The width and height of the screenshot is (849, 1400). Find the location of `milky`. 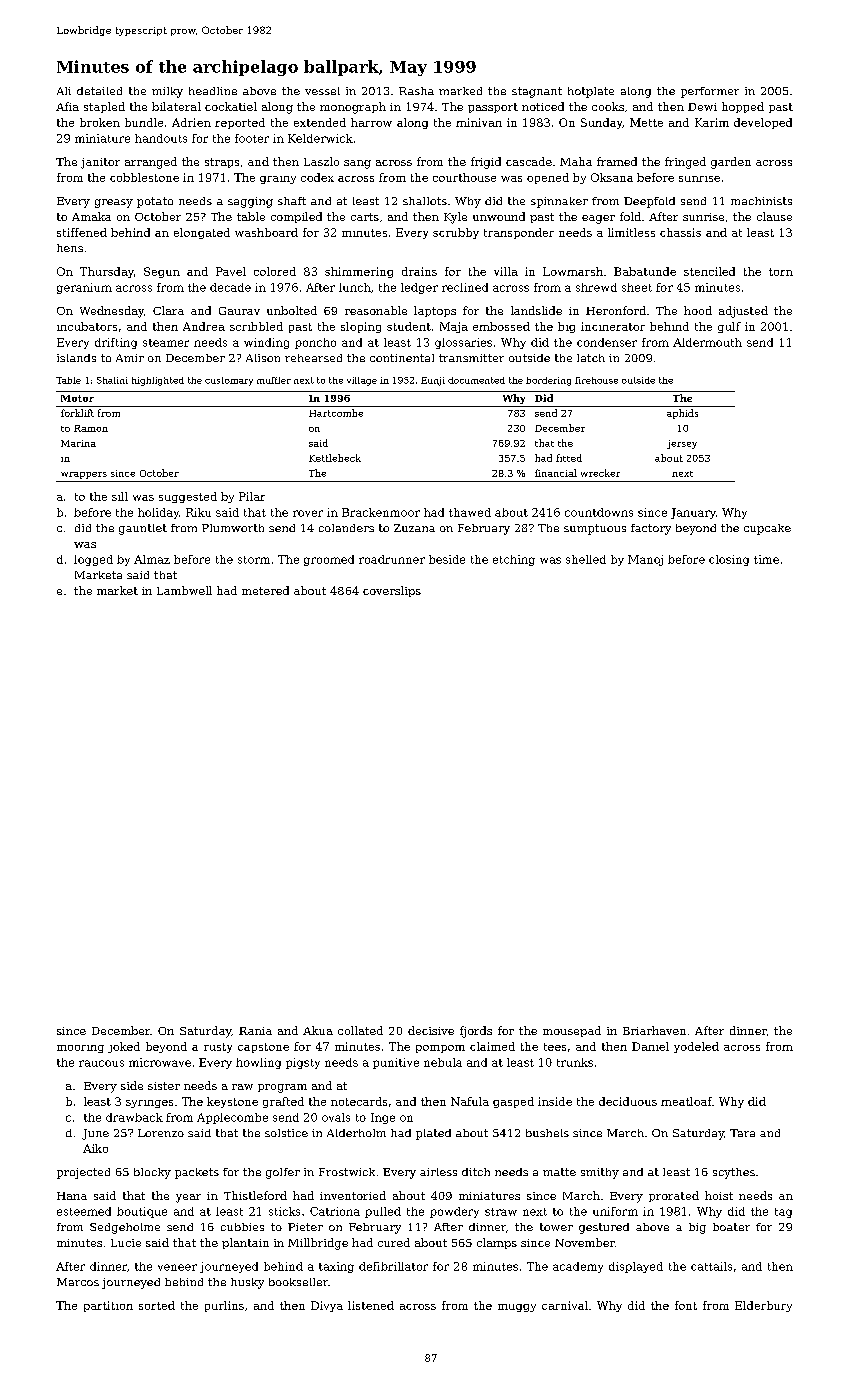

milky is located at coordinates (167, 92).
